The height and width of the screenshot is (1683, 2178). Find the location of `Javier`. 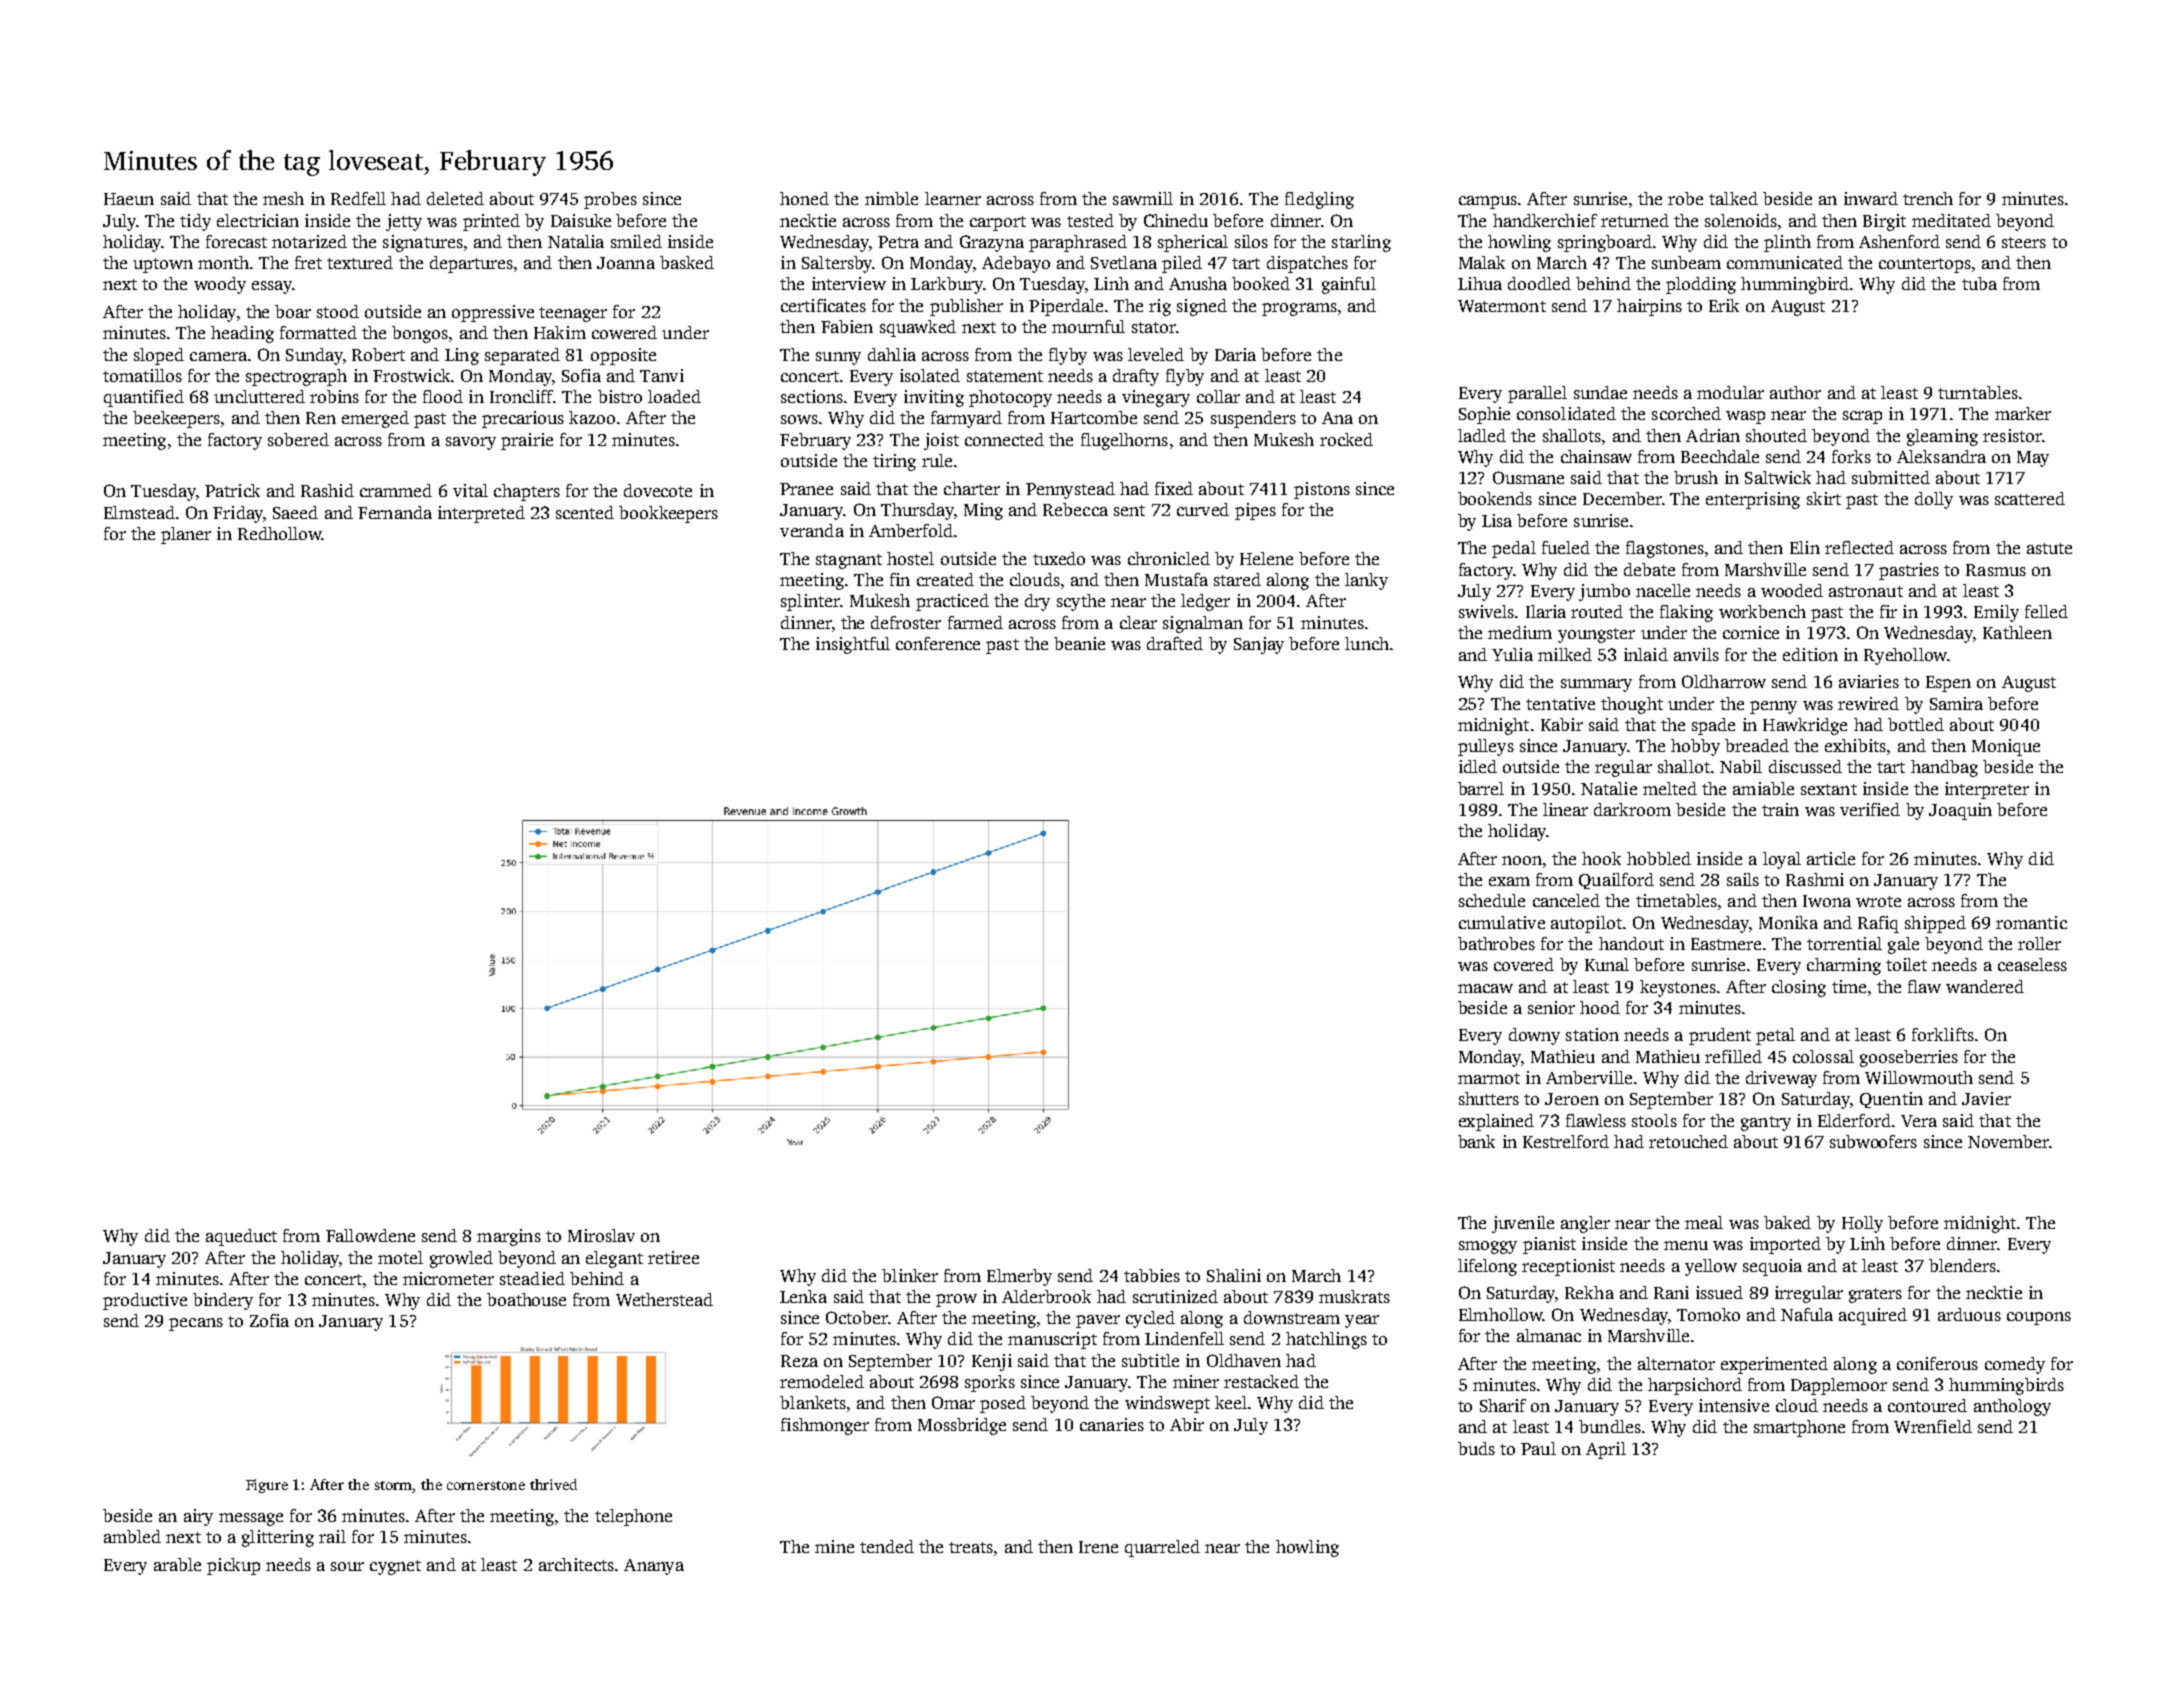

Javier is located at coordinates (1986, 1098).
